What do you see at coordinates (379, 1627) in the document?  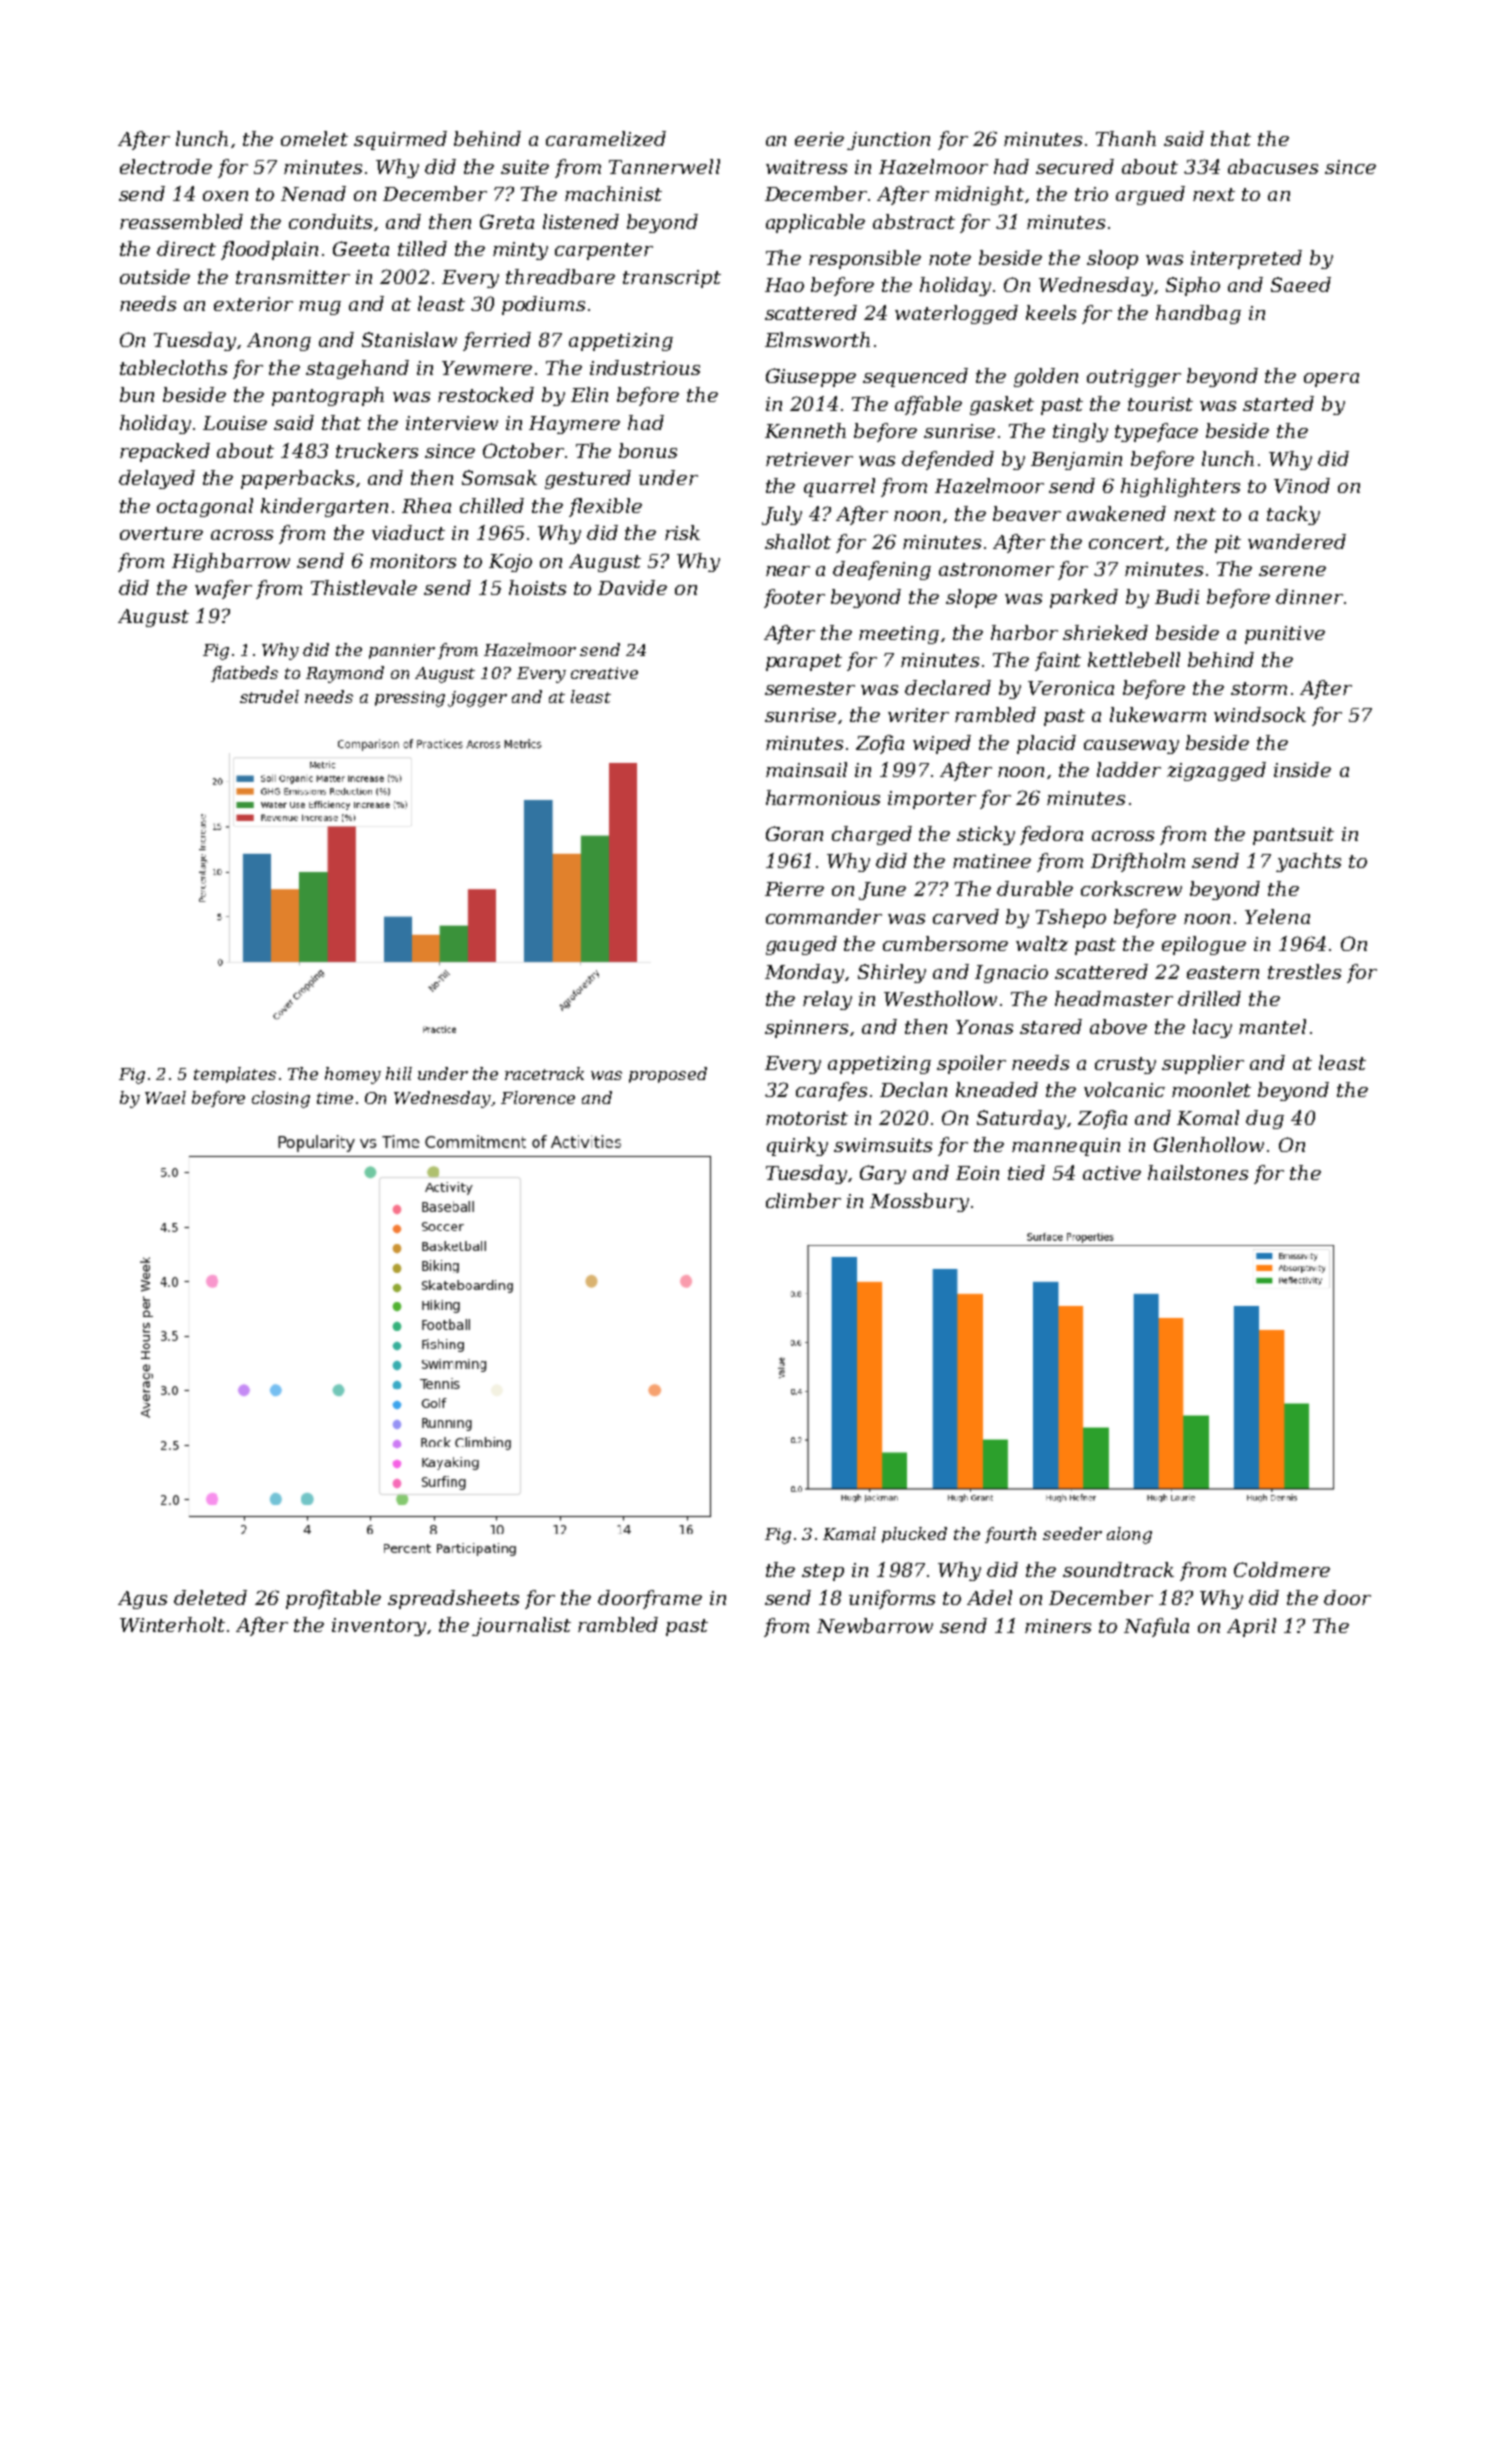 I see `inventory` at bounding box center [379, 1627].
